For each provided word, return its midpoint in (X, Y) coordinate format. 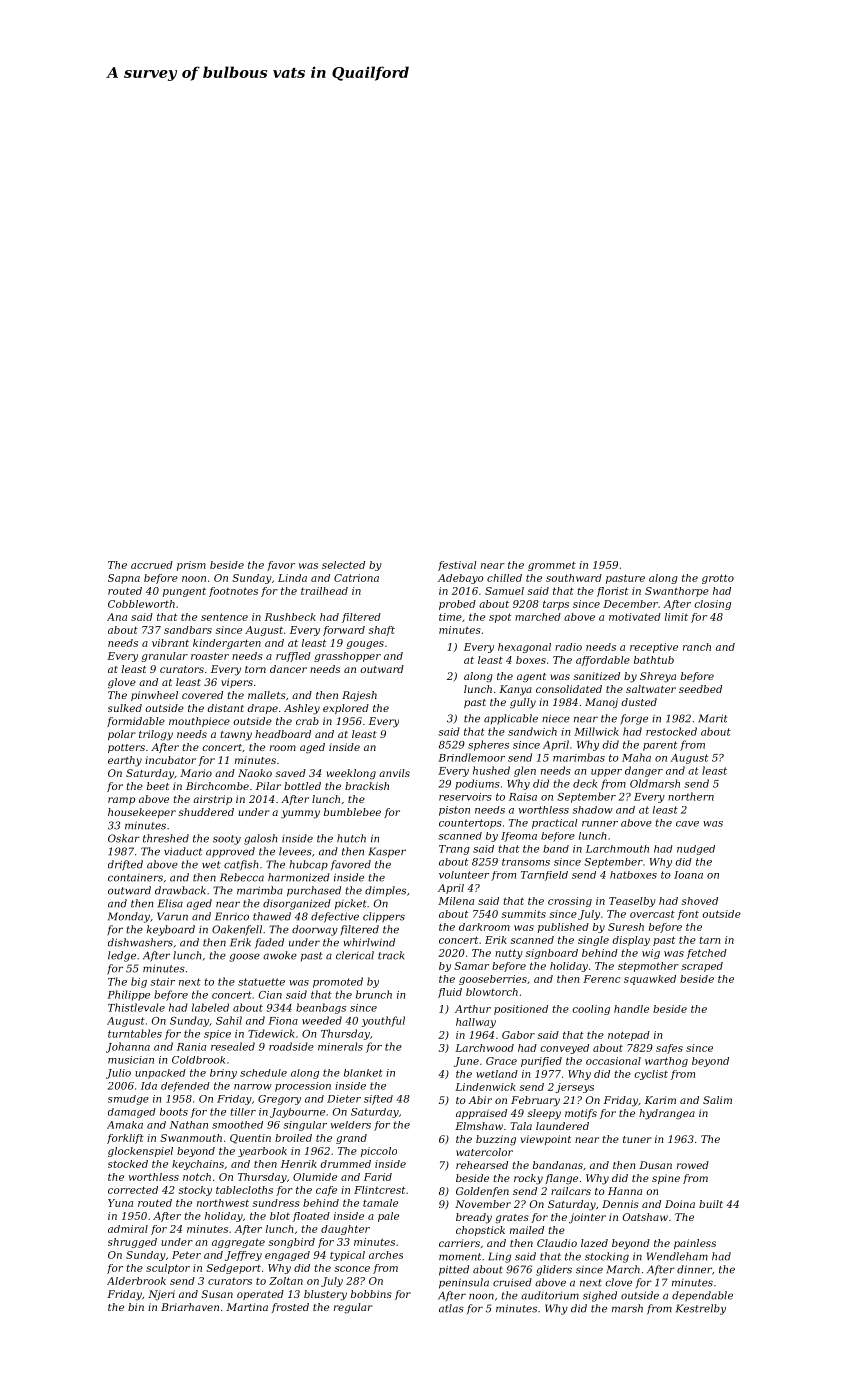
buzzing (496, 1140)
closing (712, 605)
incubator (170, 760)
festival (457, 566)
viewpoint (546, 1140)
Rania (191, 1047)
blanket (363, 1073)
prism (191, 566)
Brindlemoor (471, 757)
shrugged (132, 1243)
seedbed (700, 689)
